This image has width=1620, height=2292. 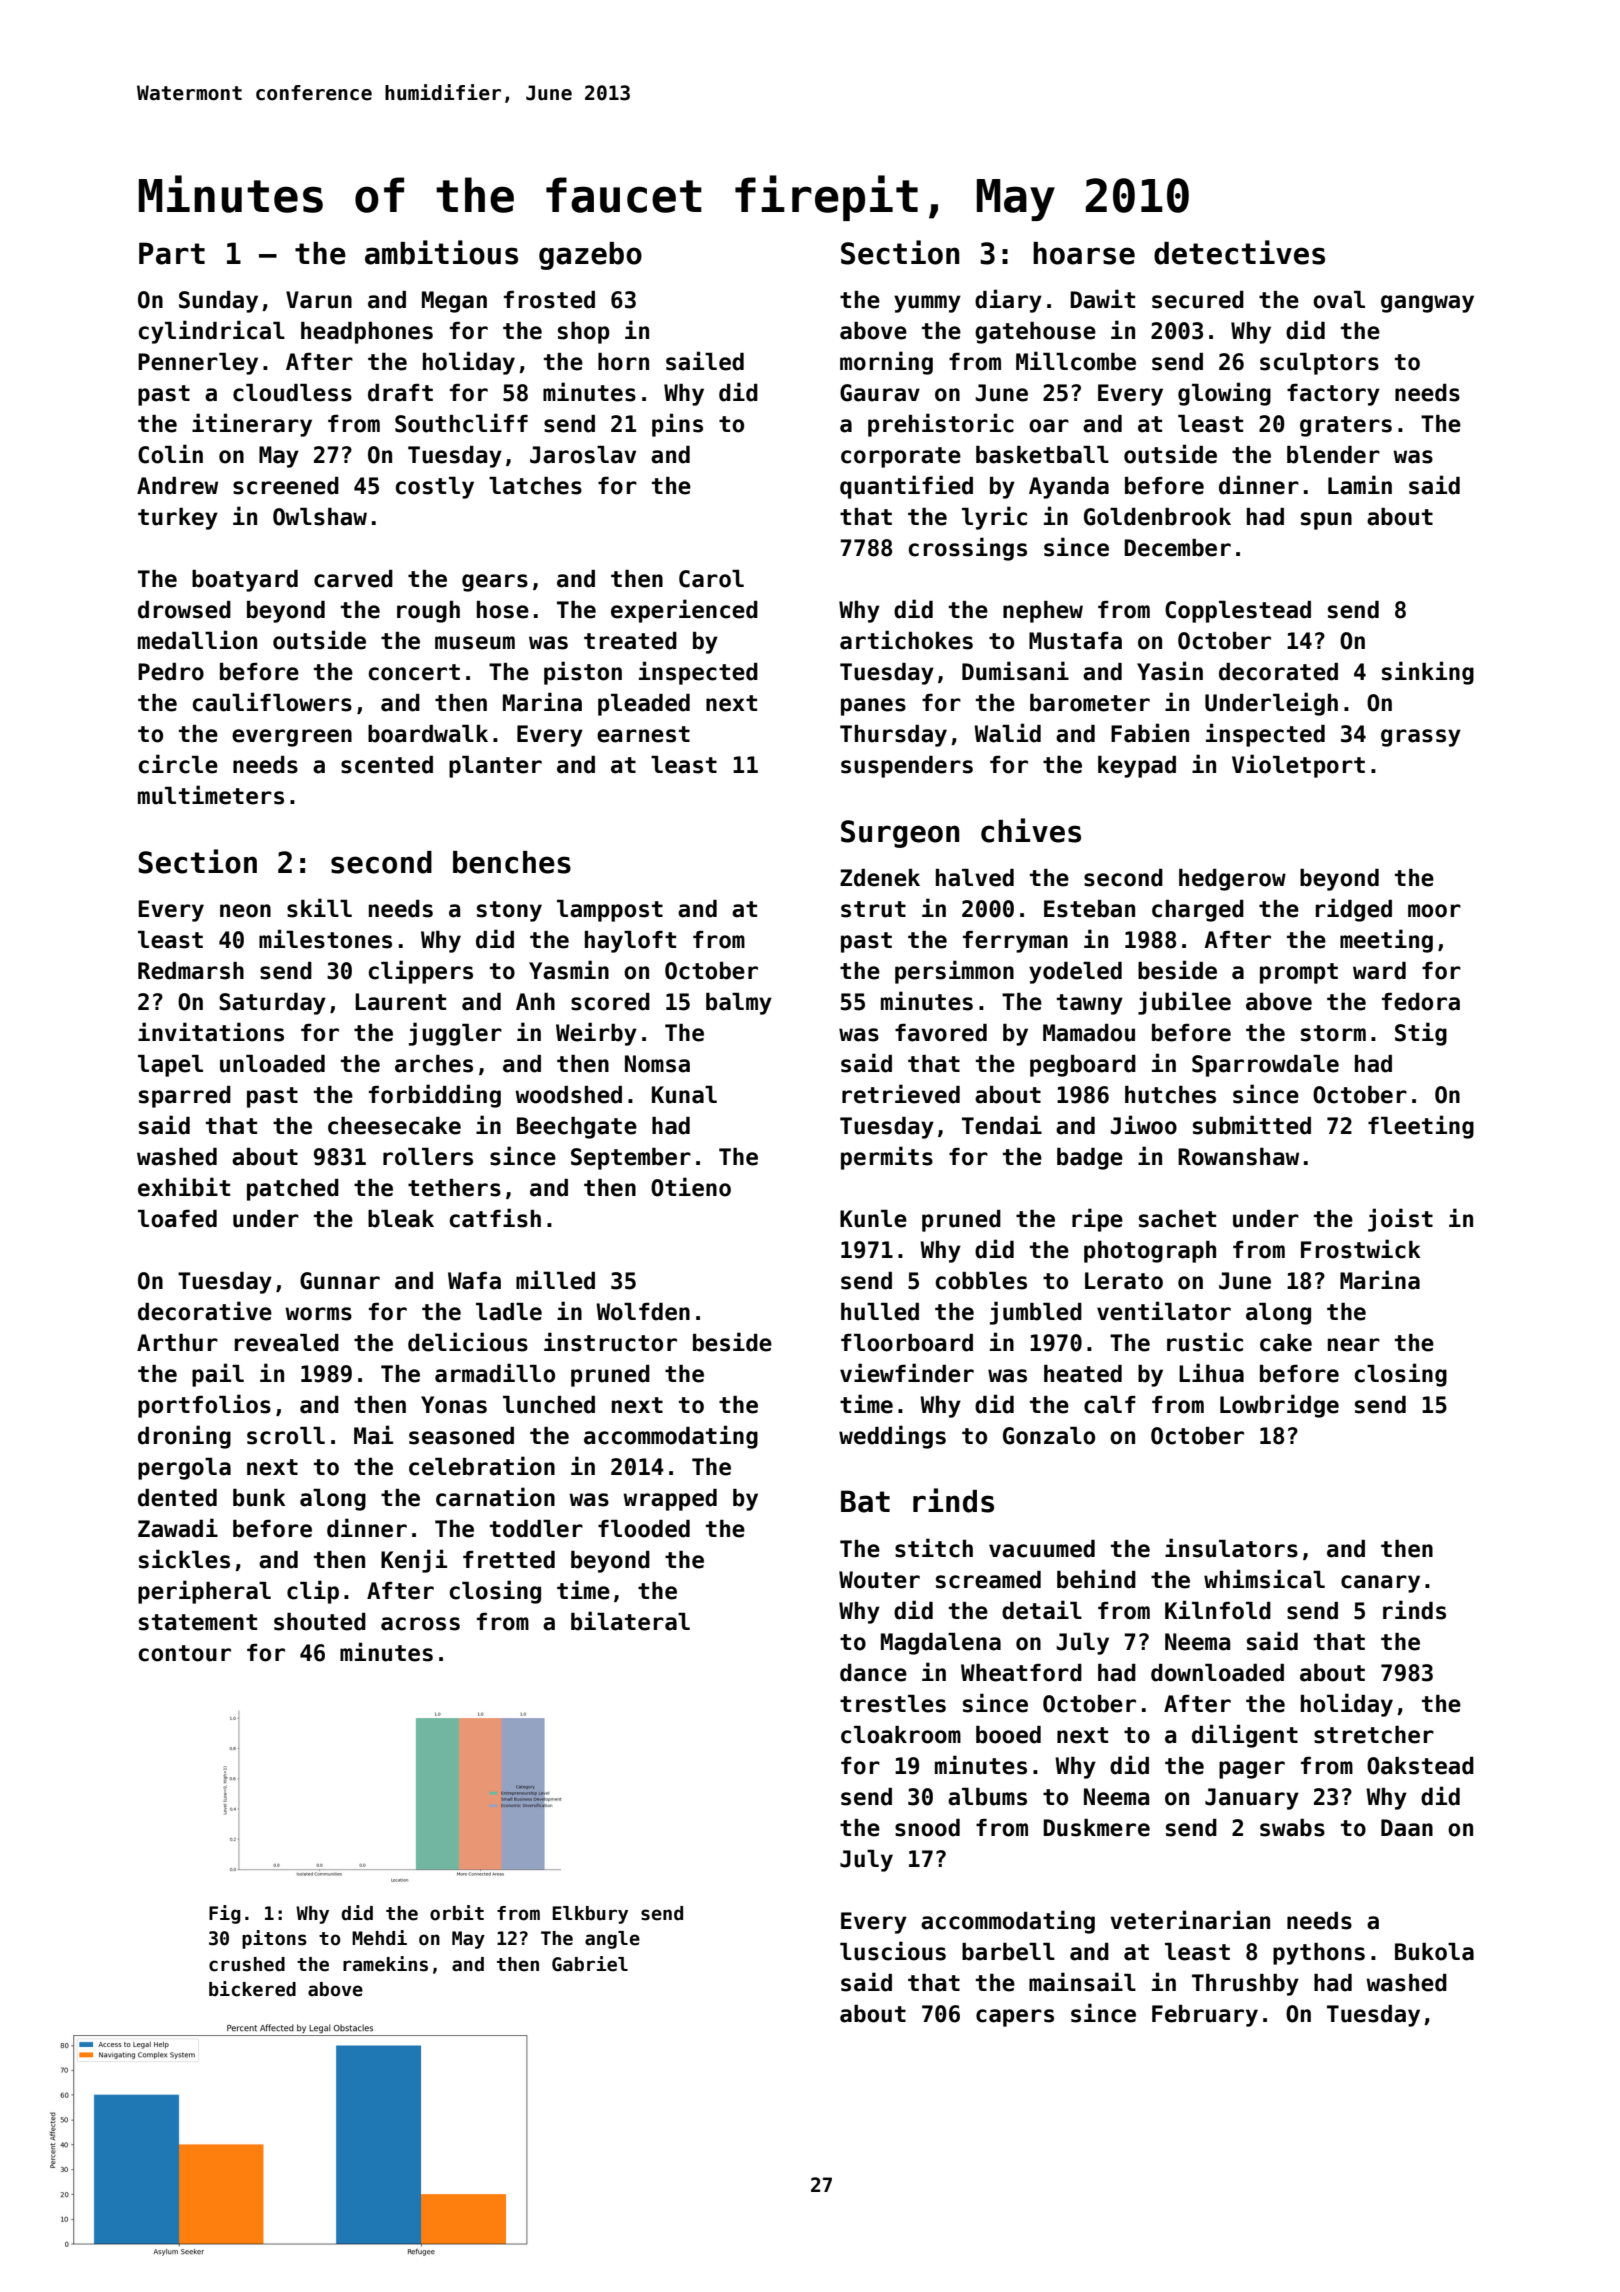 What do you see at coordinates (319, 300) in the image?
I see `Varun` at bounding box center [319, 300].
